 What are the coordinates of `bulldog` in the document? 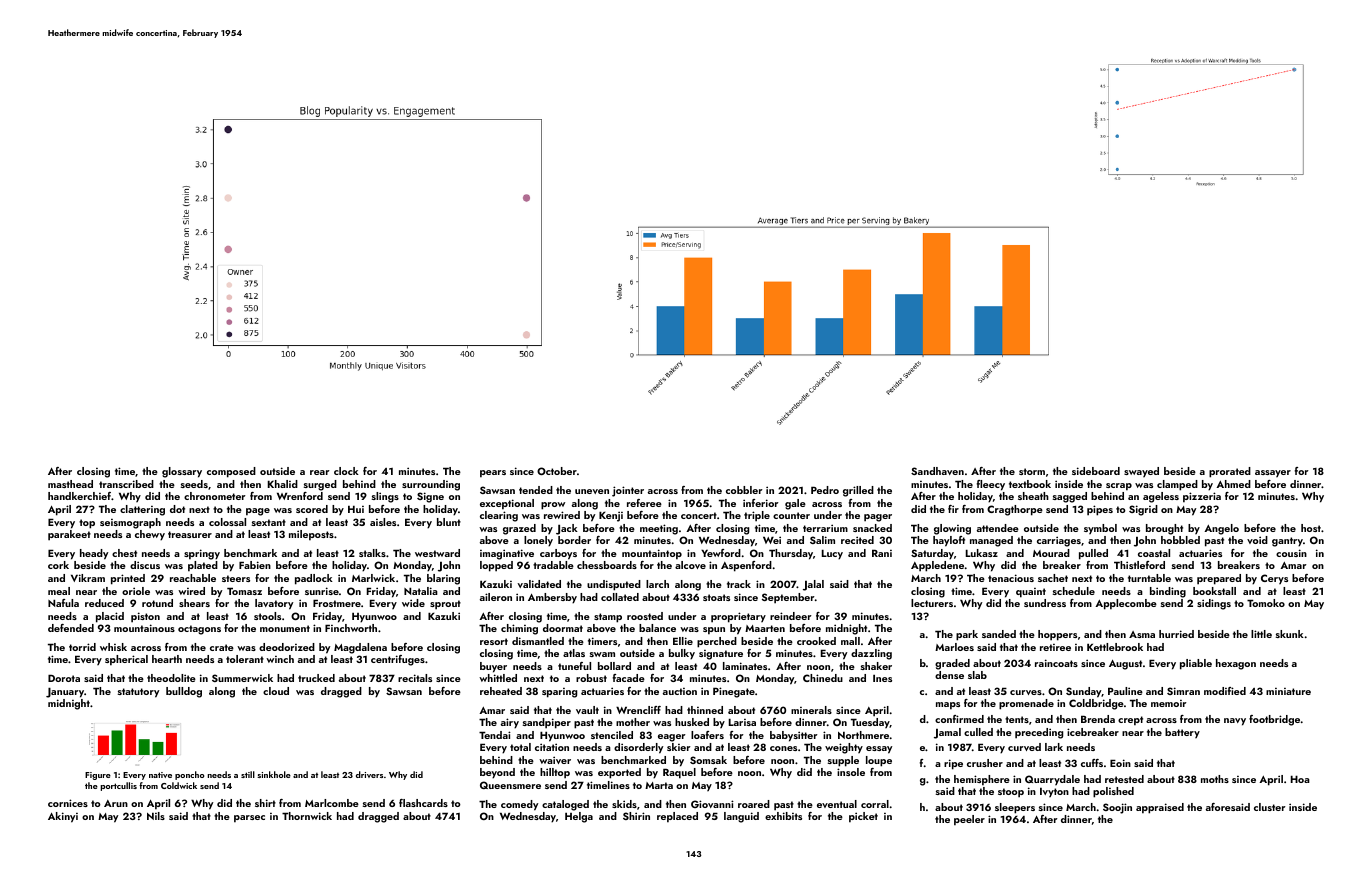 It's located at (184, 692).
